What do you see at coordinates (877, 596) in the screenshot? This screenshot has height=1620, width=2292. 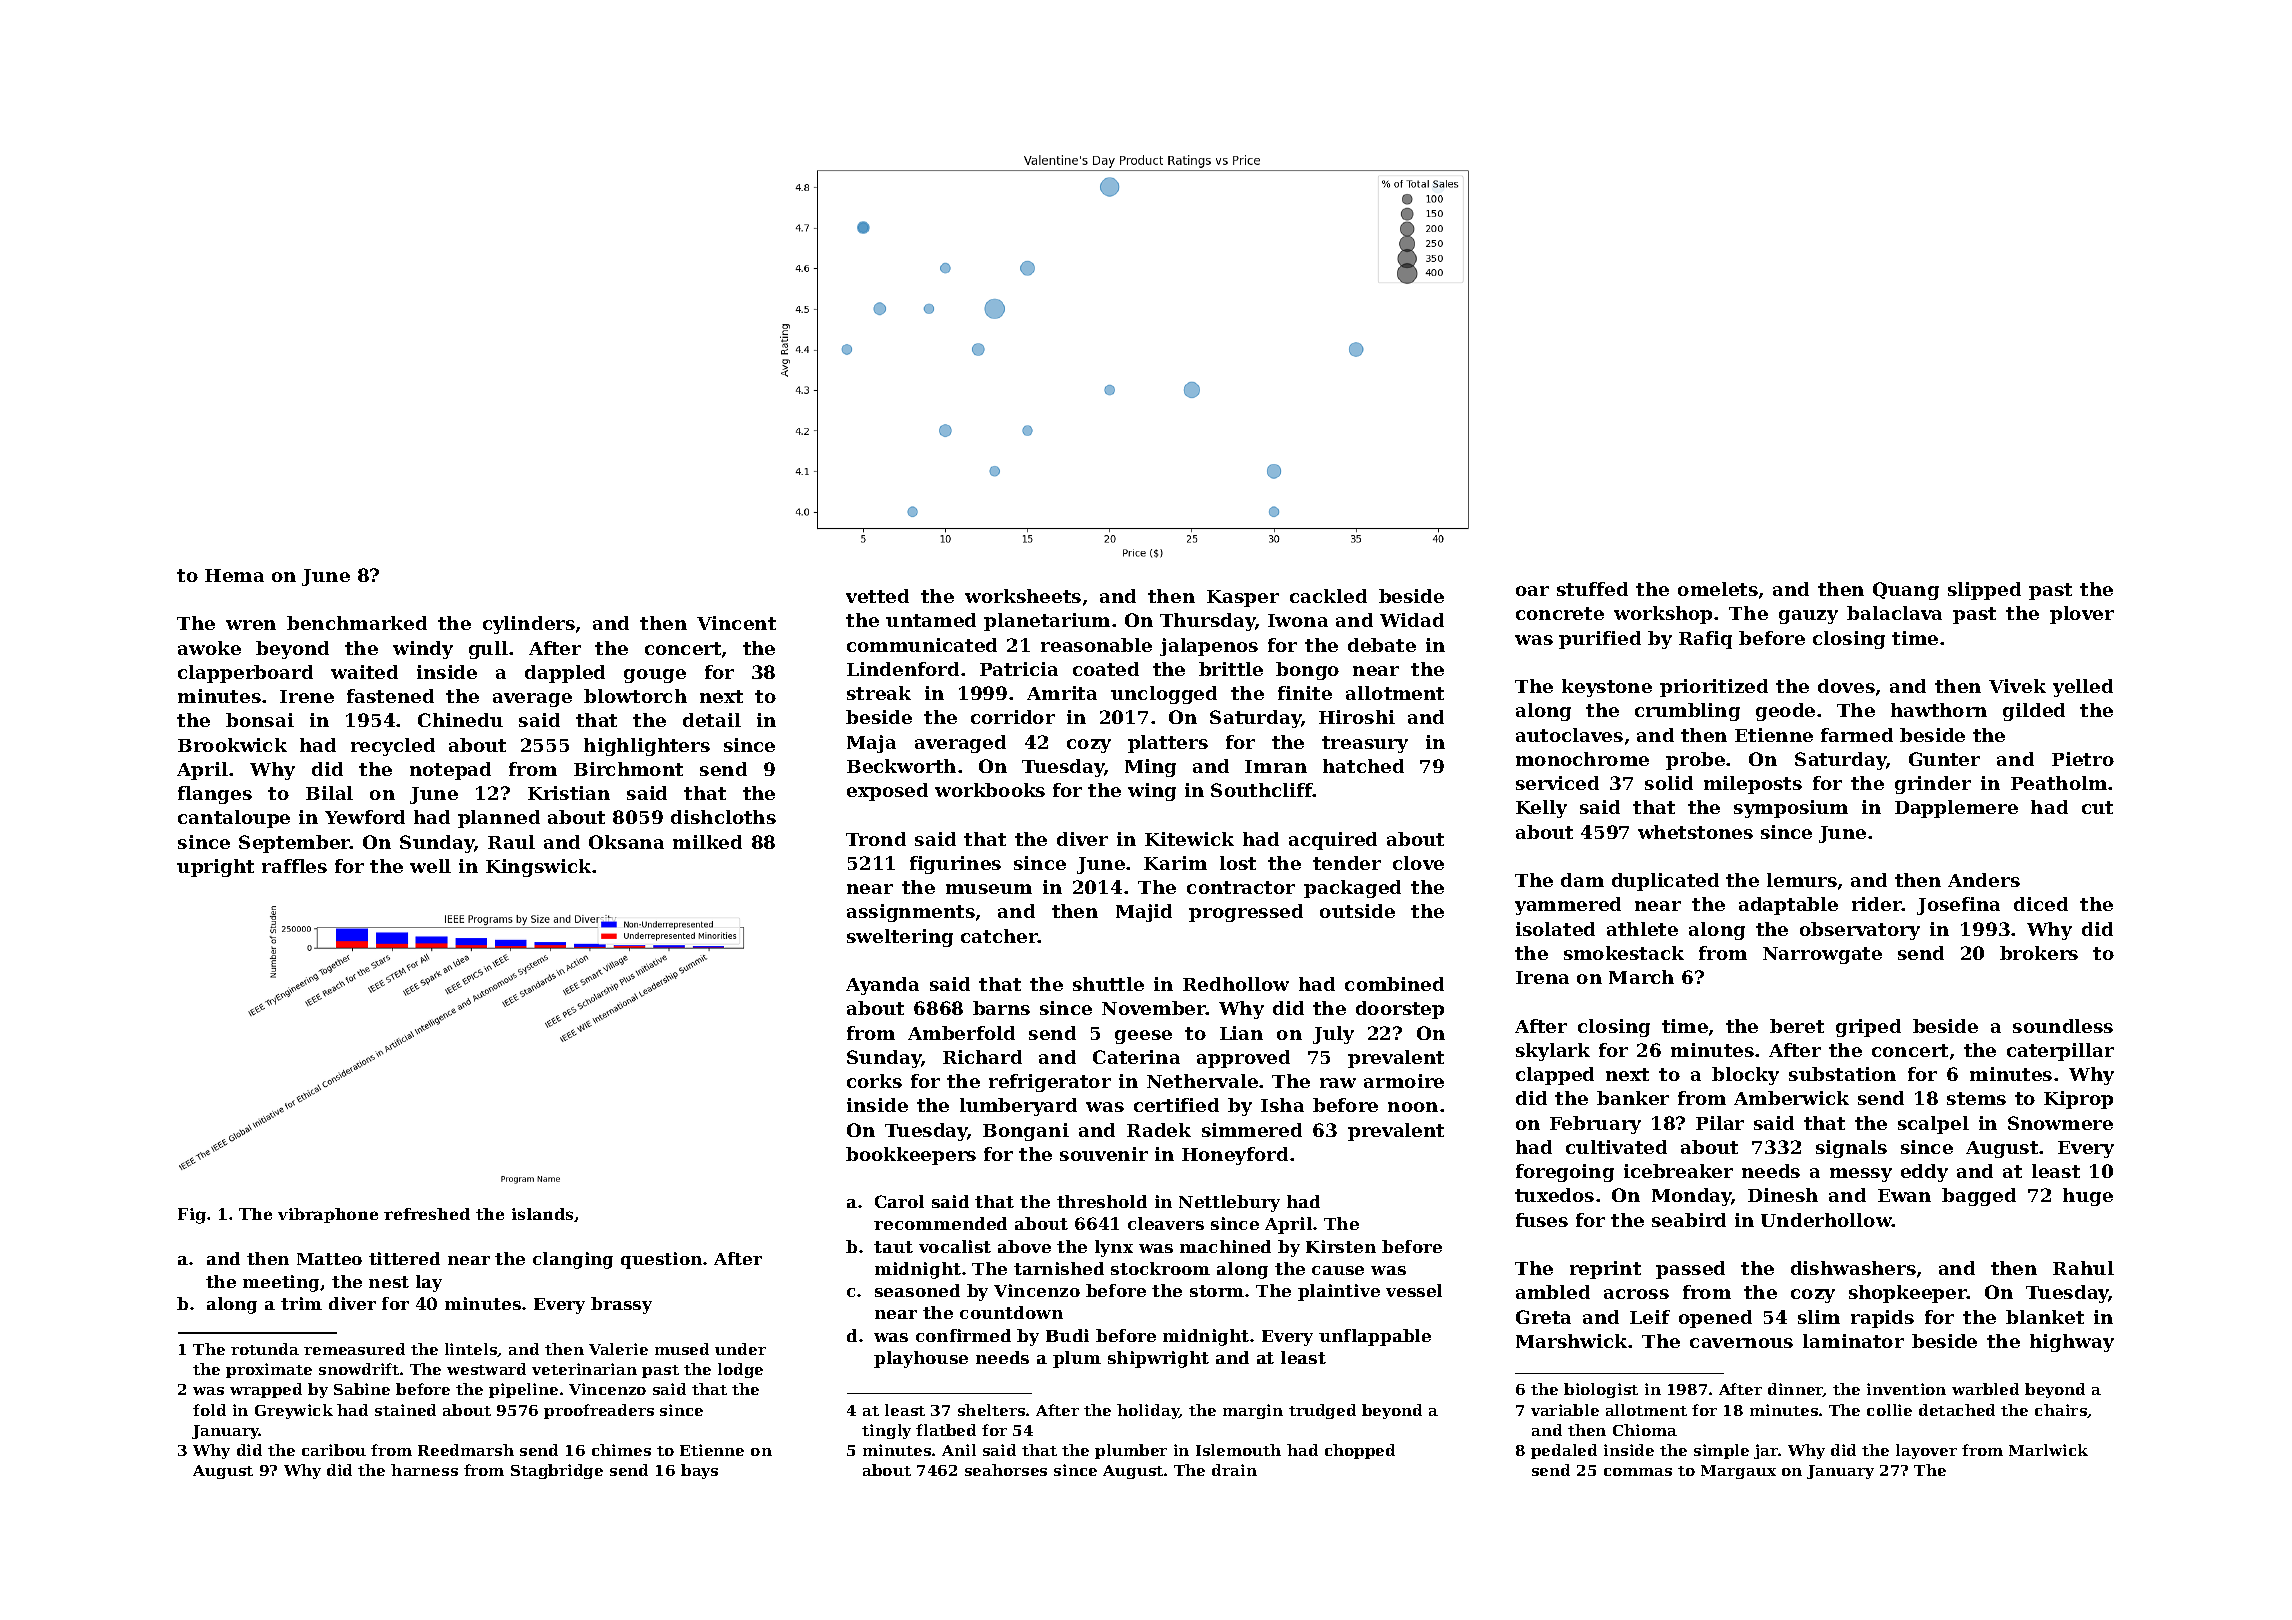 I see `vetted` at bounding box center [877, 596].
